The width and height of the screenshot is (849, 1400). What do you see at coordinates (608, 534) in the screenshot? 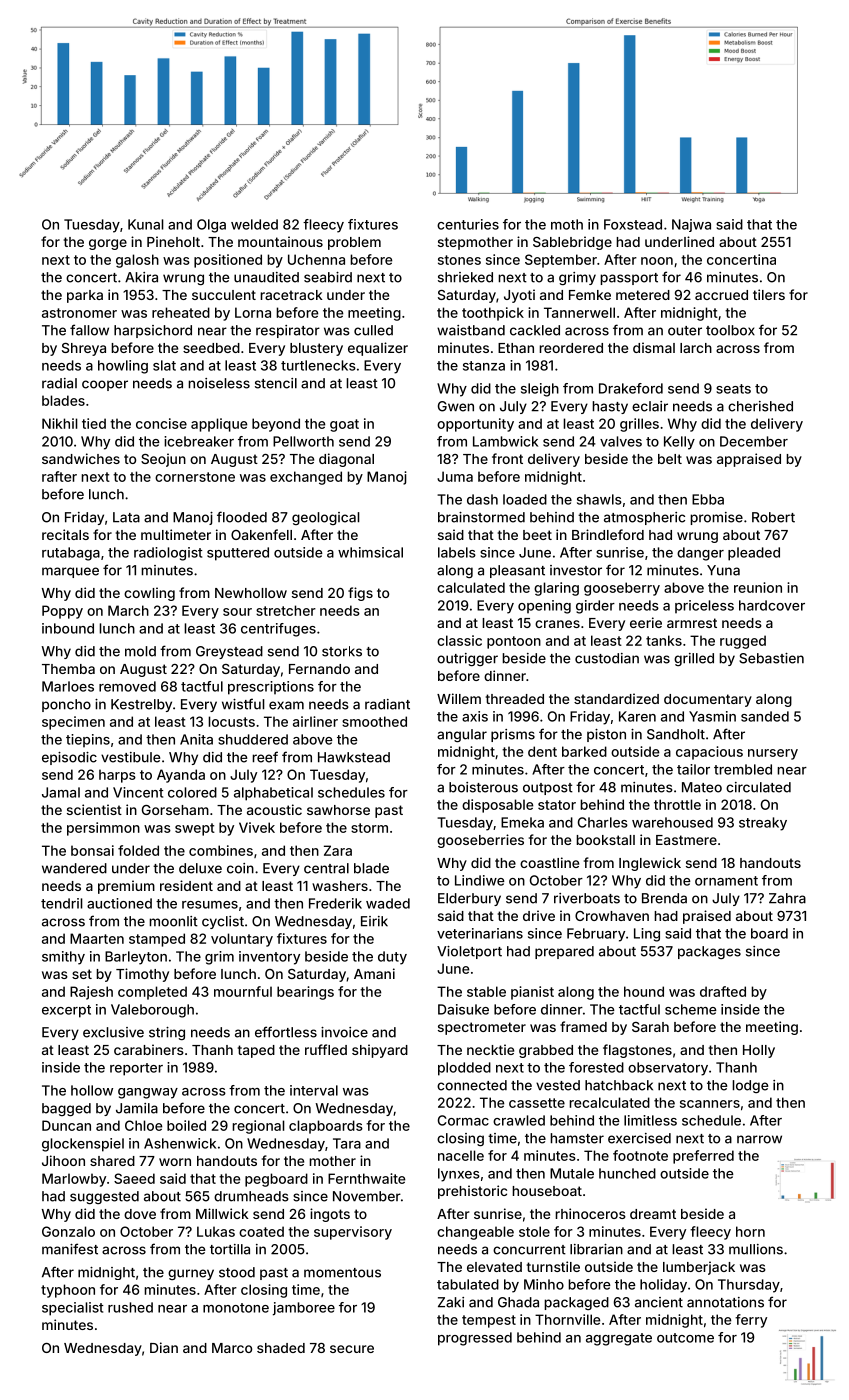
I see `Brindleford` at bounding box center [608, 534].
